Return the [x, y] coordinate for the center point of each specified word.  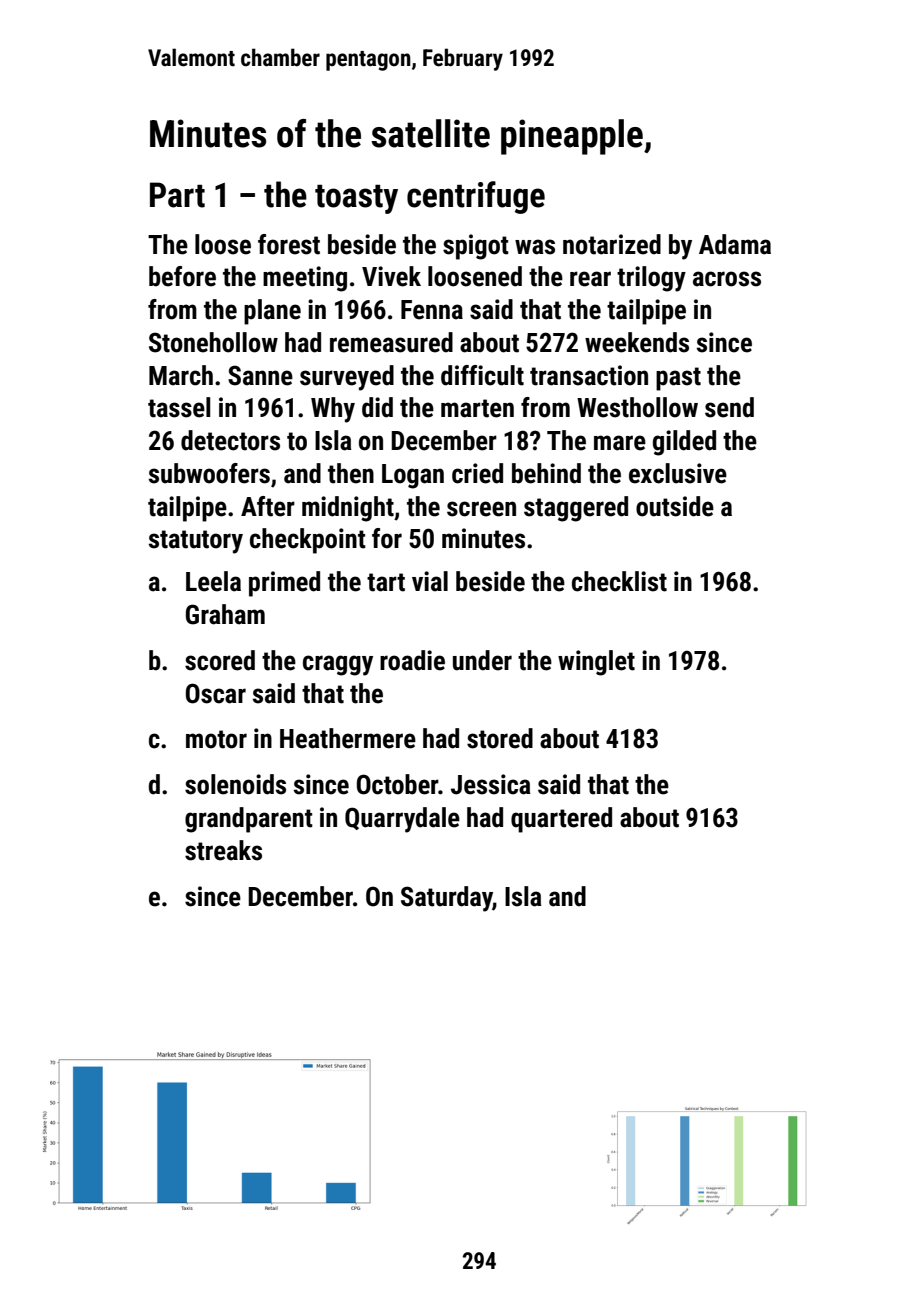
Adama [735, 244]
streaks [223, 850]
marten [477, 408]
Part [177, 195]
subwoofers [209, 473]
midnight [348, 509]
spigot [476, 247]
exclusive [678, 473]
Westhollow [637, 407]
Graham [225, 614]
